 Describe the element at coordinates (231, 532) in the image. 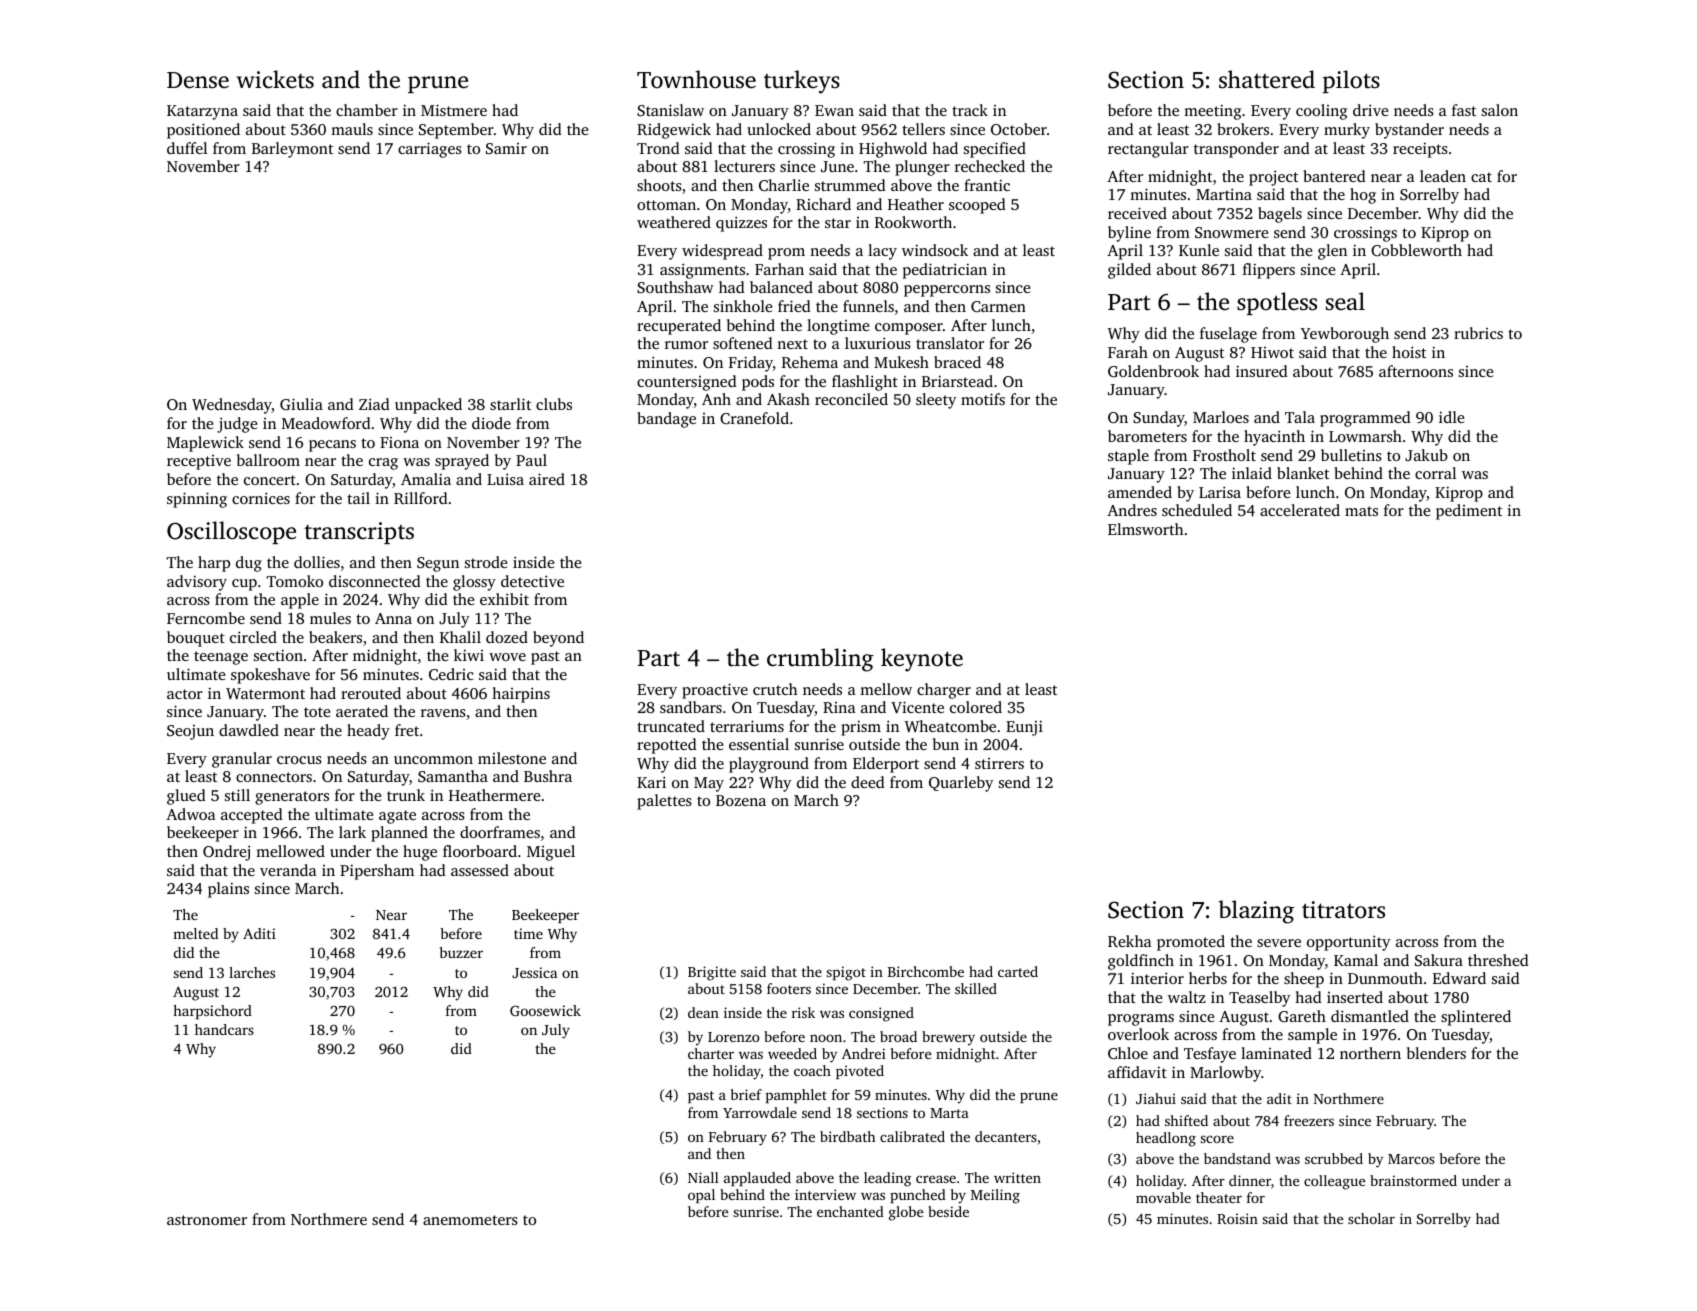

I see `Oscilloscope` at that location.
